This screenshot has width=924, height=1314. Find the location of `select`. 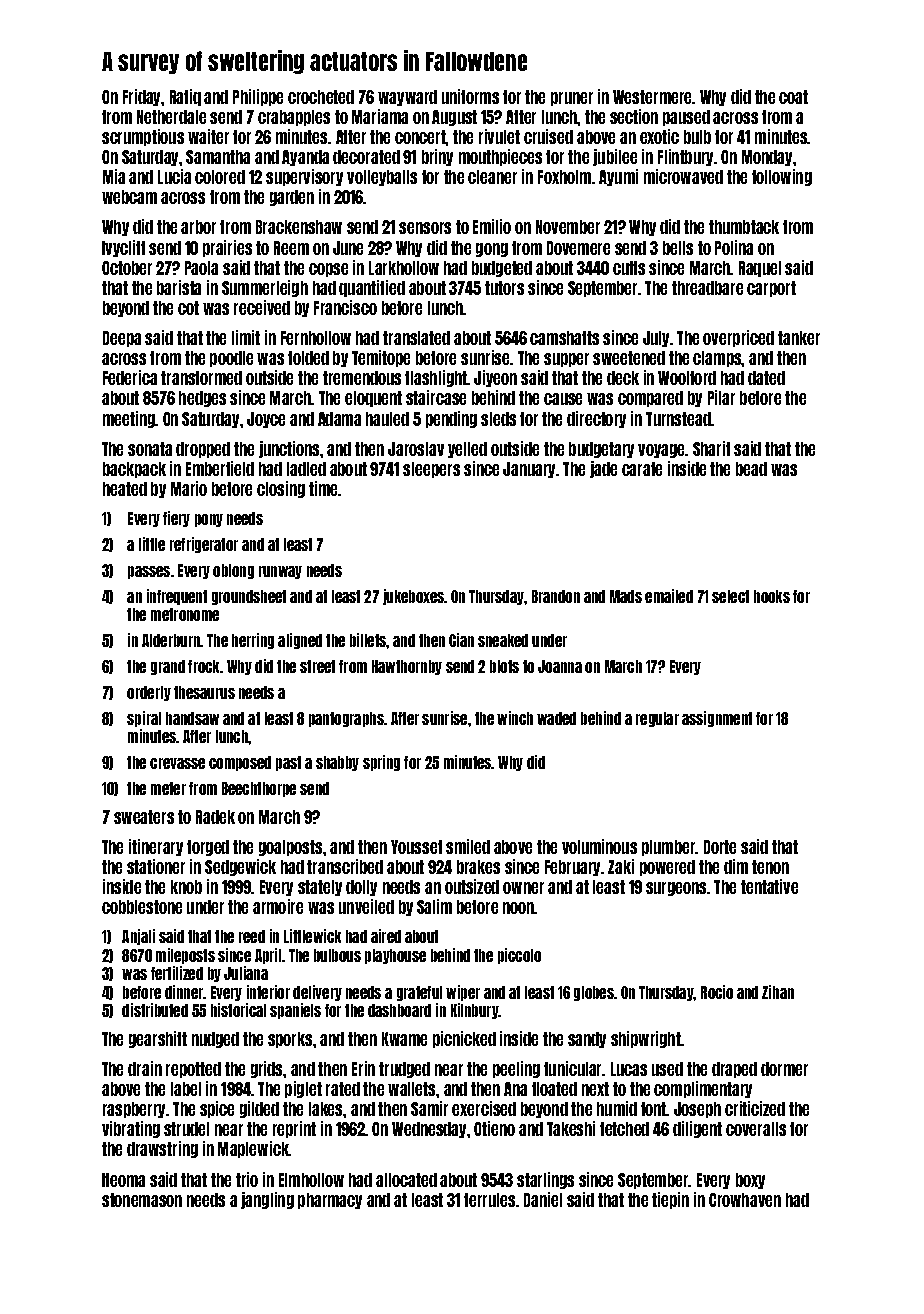

select is located at coordinates (730, 596).
